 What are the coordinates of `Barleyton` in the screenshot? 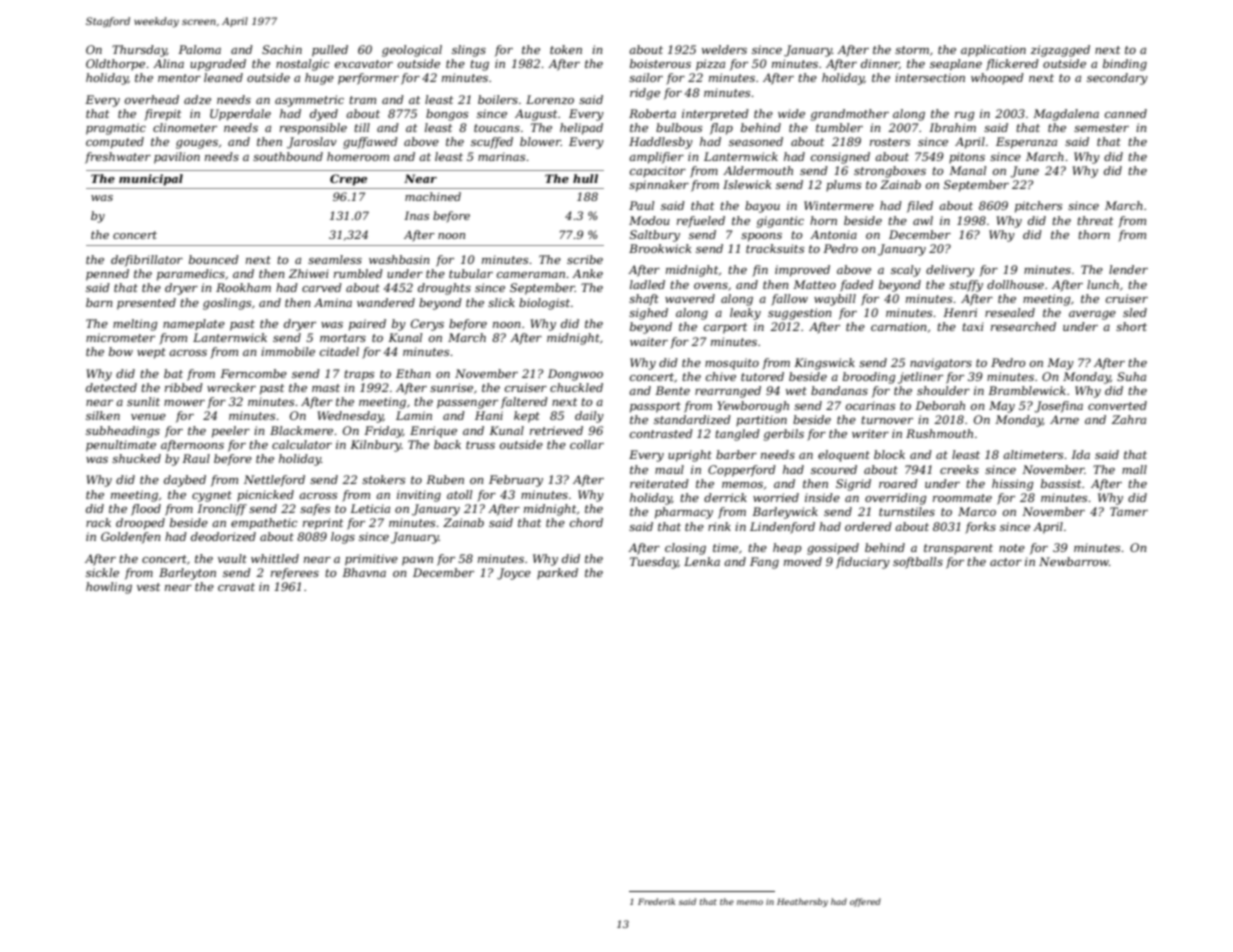 It's located at (187, 574).
